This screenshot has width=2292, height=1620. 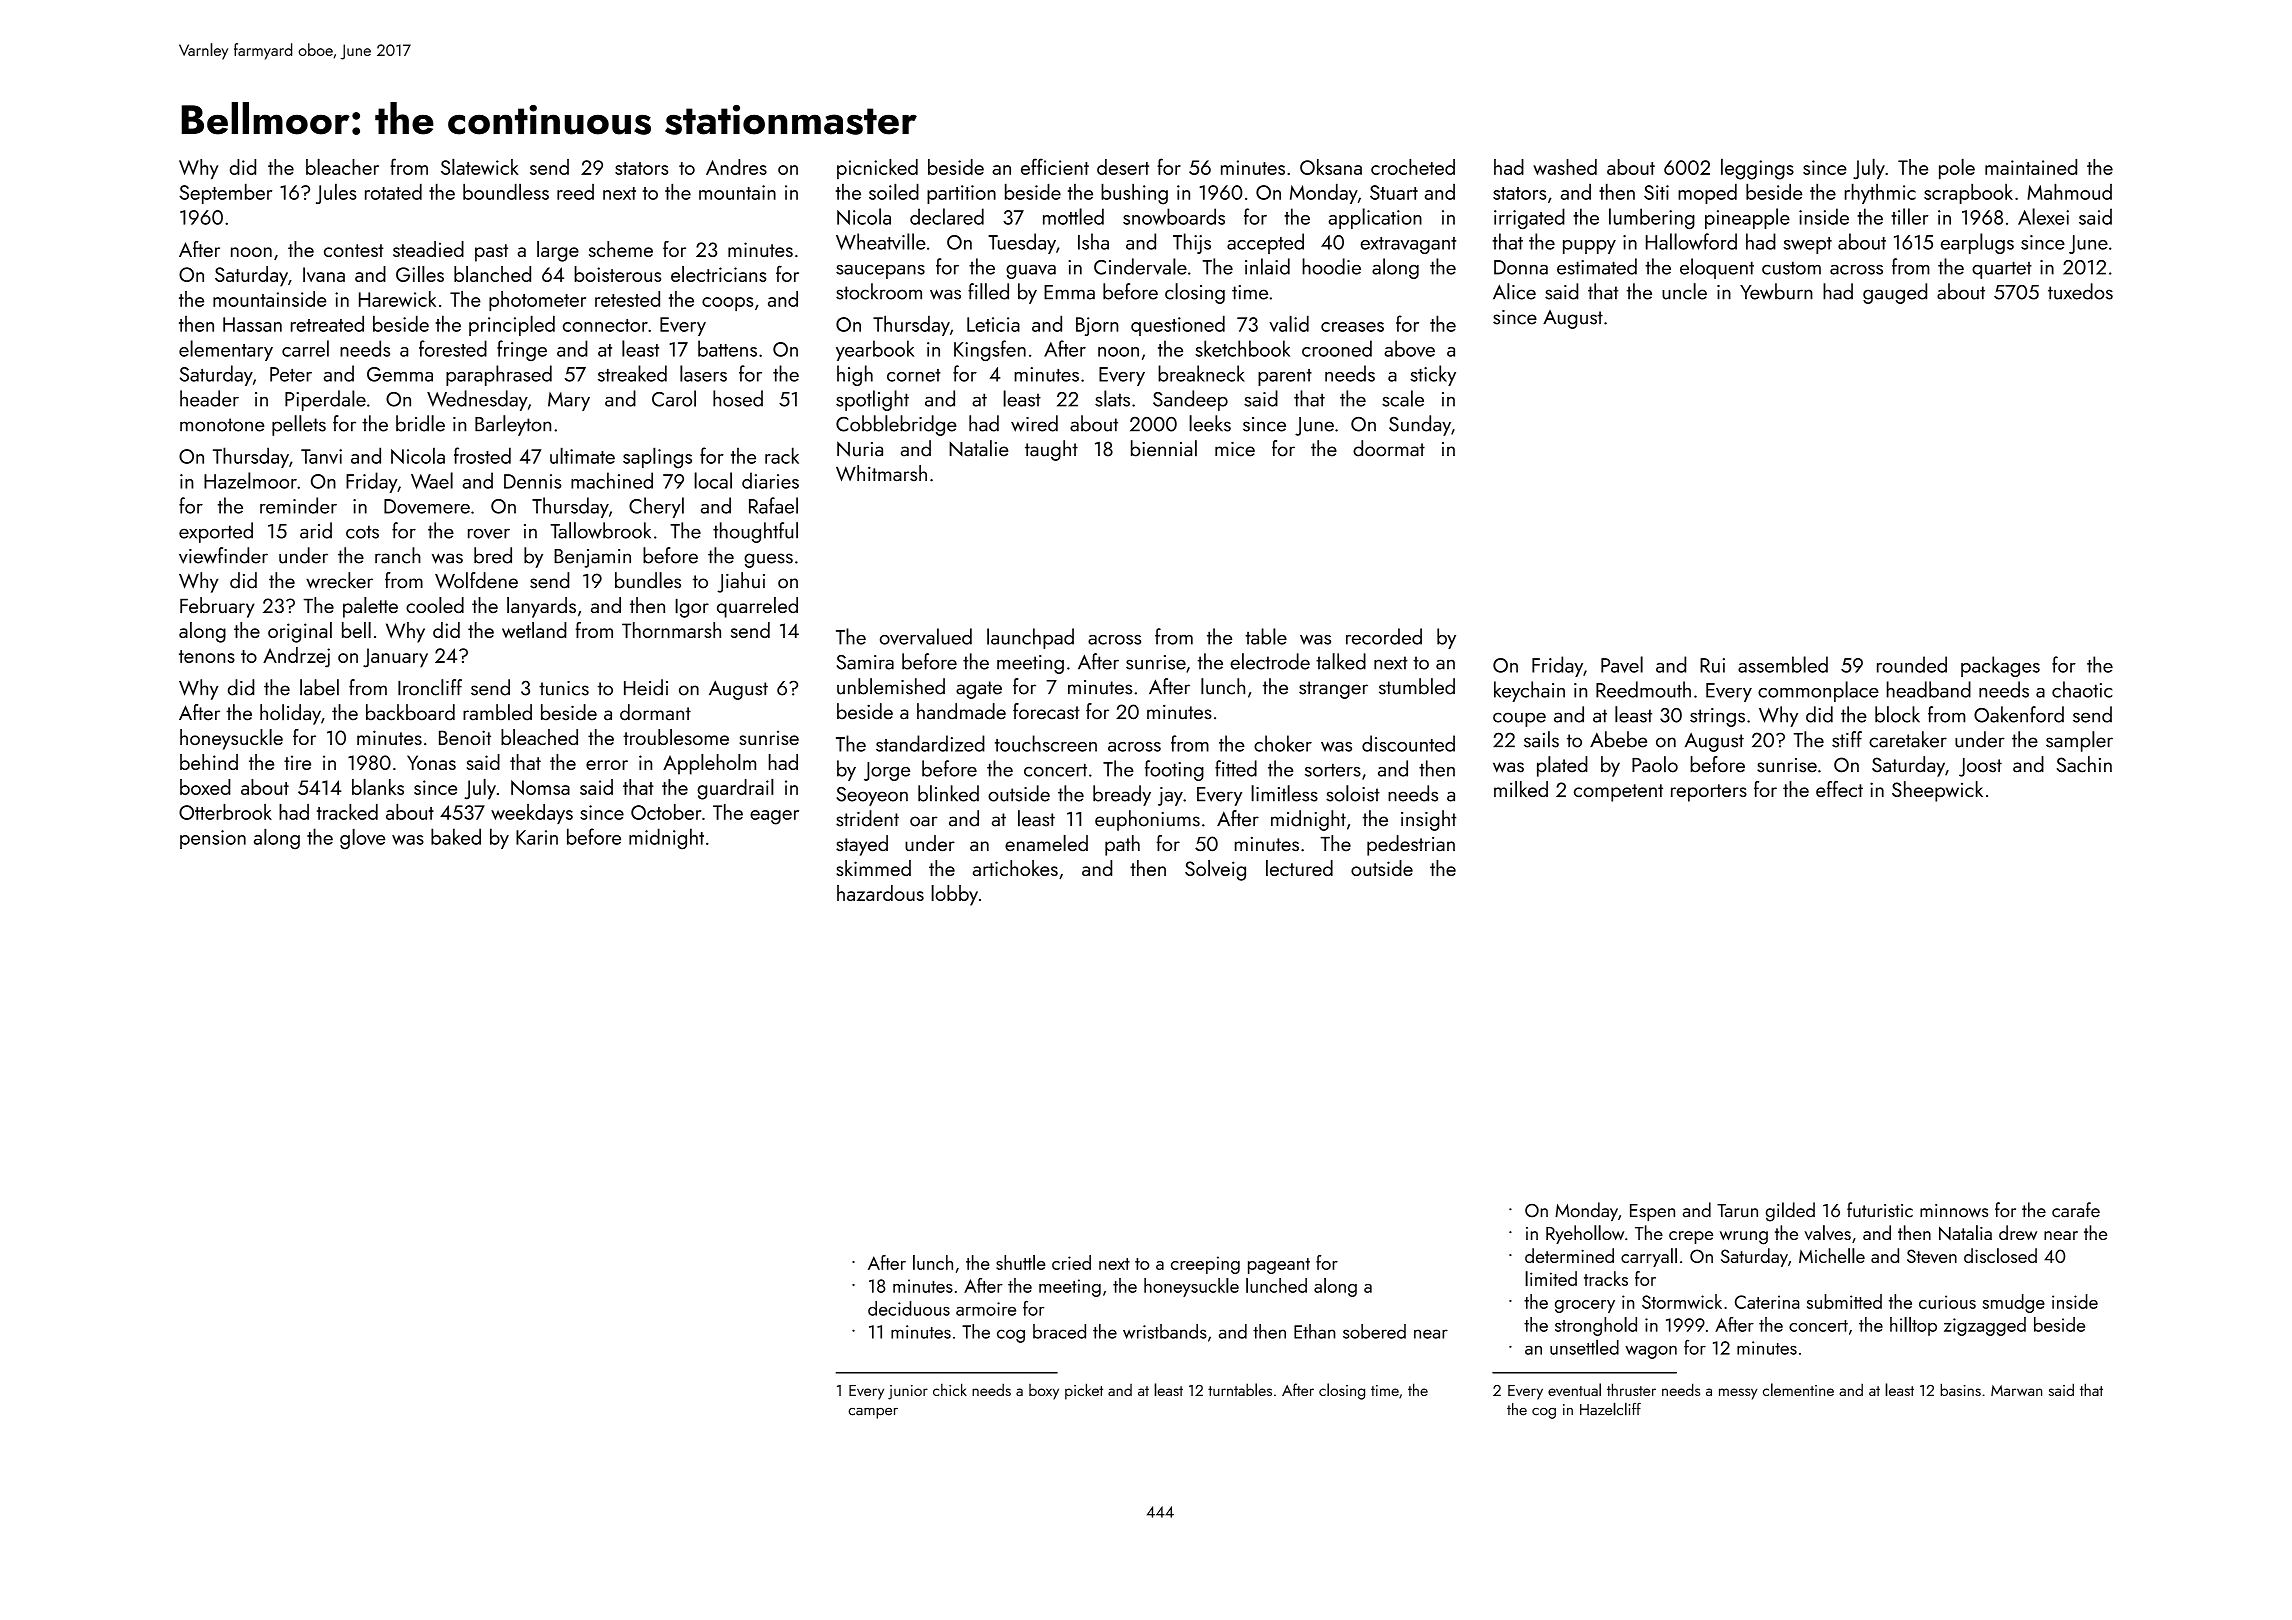 I want to click on inlaid, so click(x=1267, y=266).
